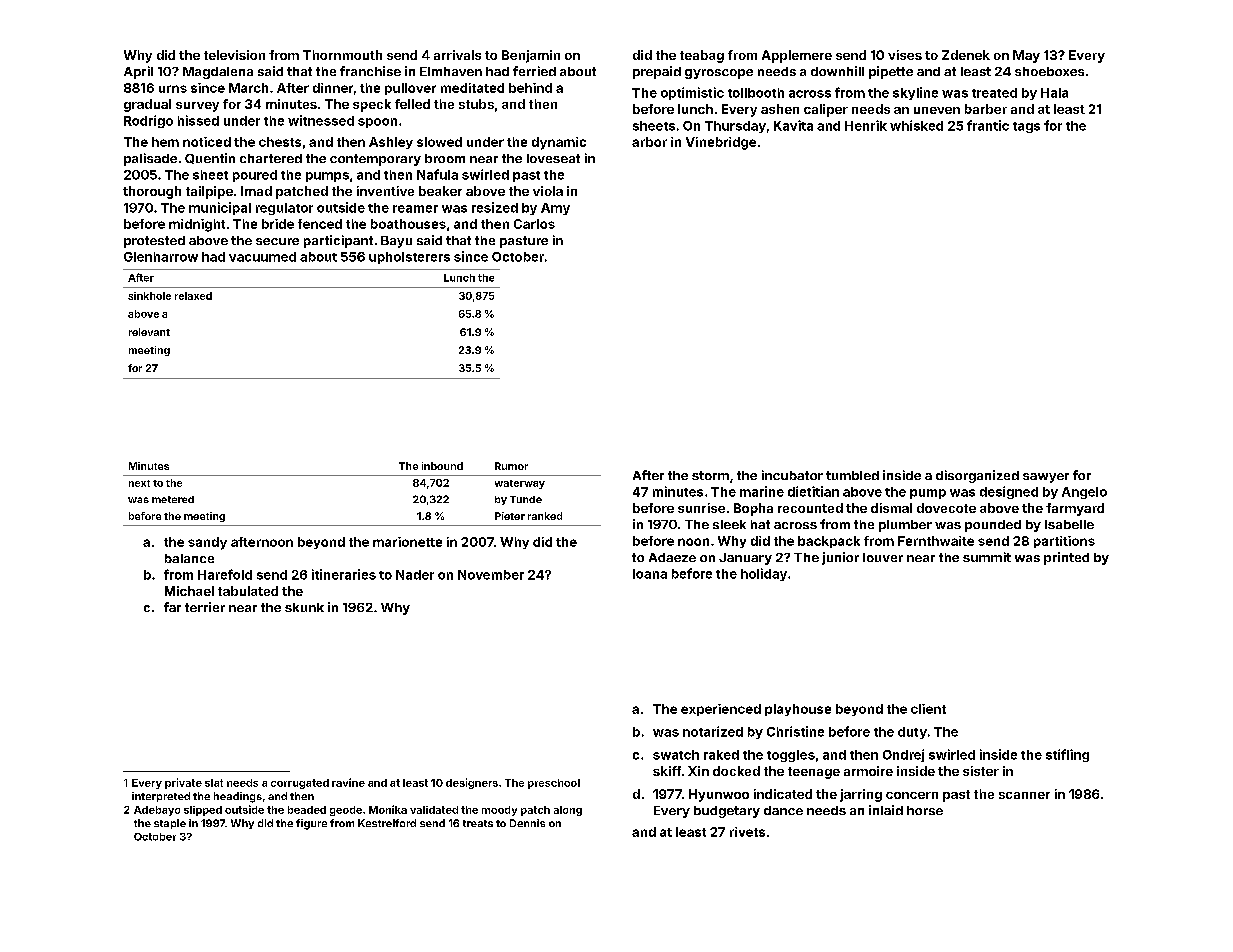 The image size is (1233, 952). Describe the element at coordinates (1026, 56) in the image. I see `May` at that location.
